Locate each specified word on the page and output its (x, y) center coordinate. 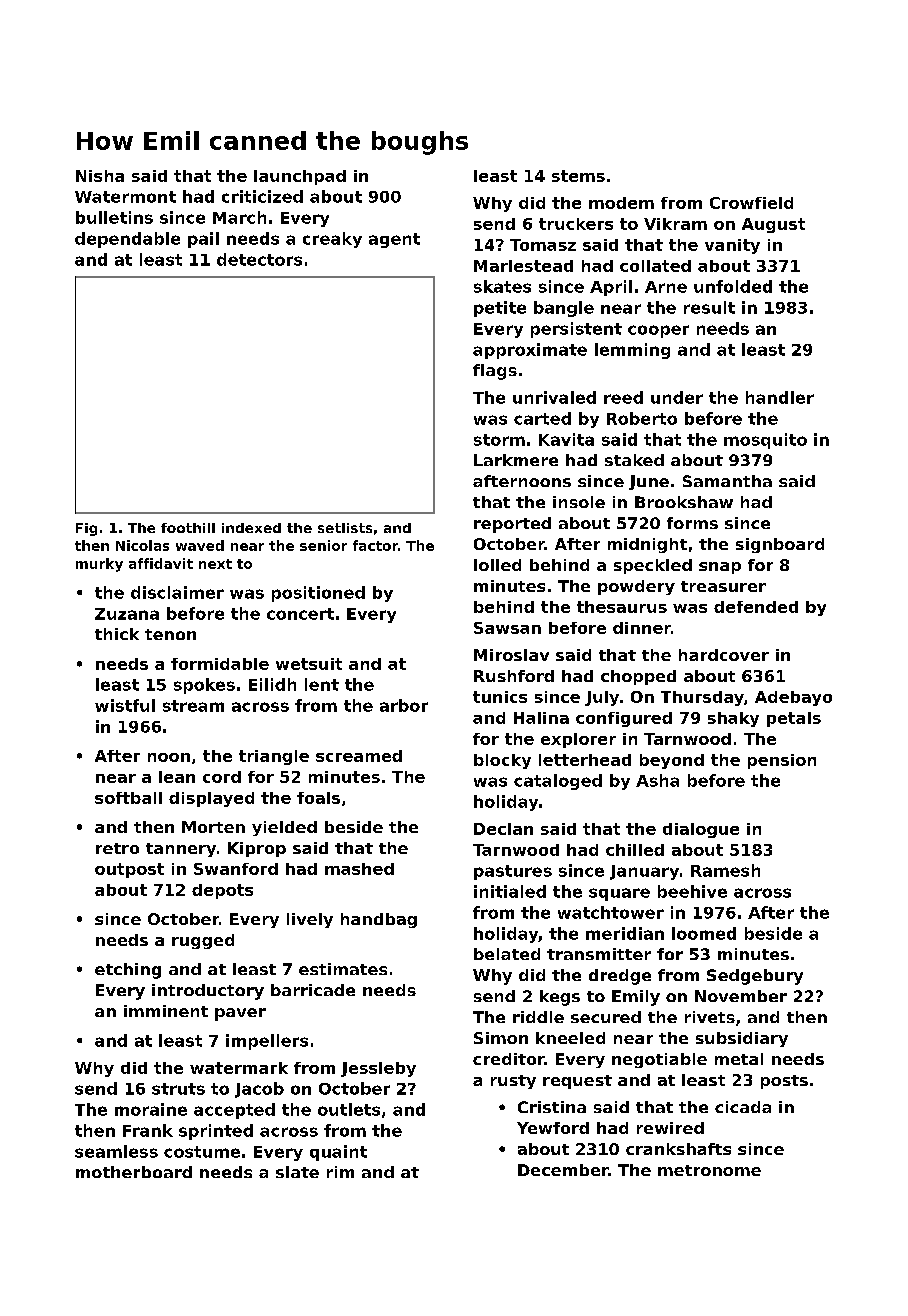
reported (512, 525)
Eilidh (272, 684)
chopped (638, 677)
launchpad (300, 177)
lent (322, 684)
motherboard (134, 1172)
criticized (262, 196)
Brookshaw (684, 502)
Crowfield (751, 203)
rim (340, 1172)
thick (117, 634)
